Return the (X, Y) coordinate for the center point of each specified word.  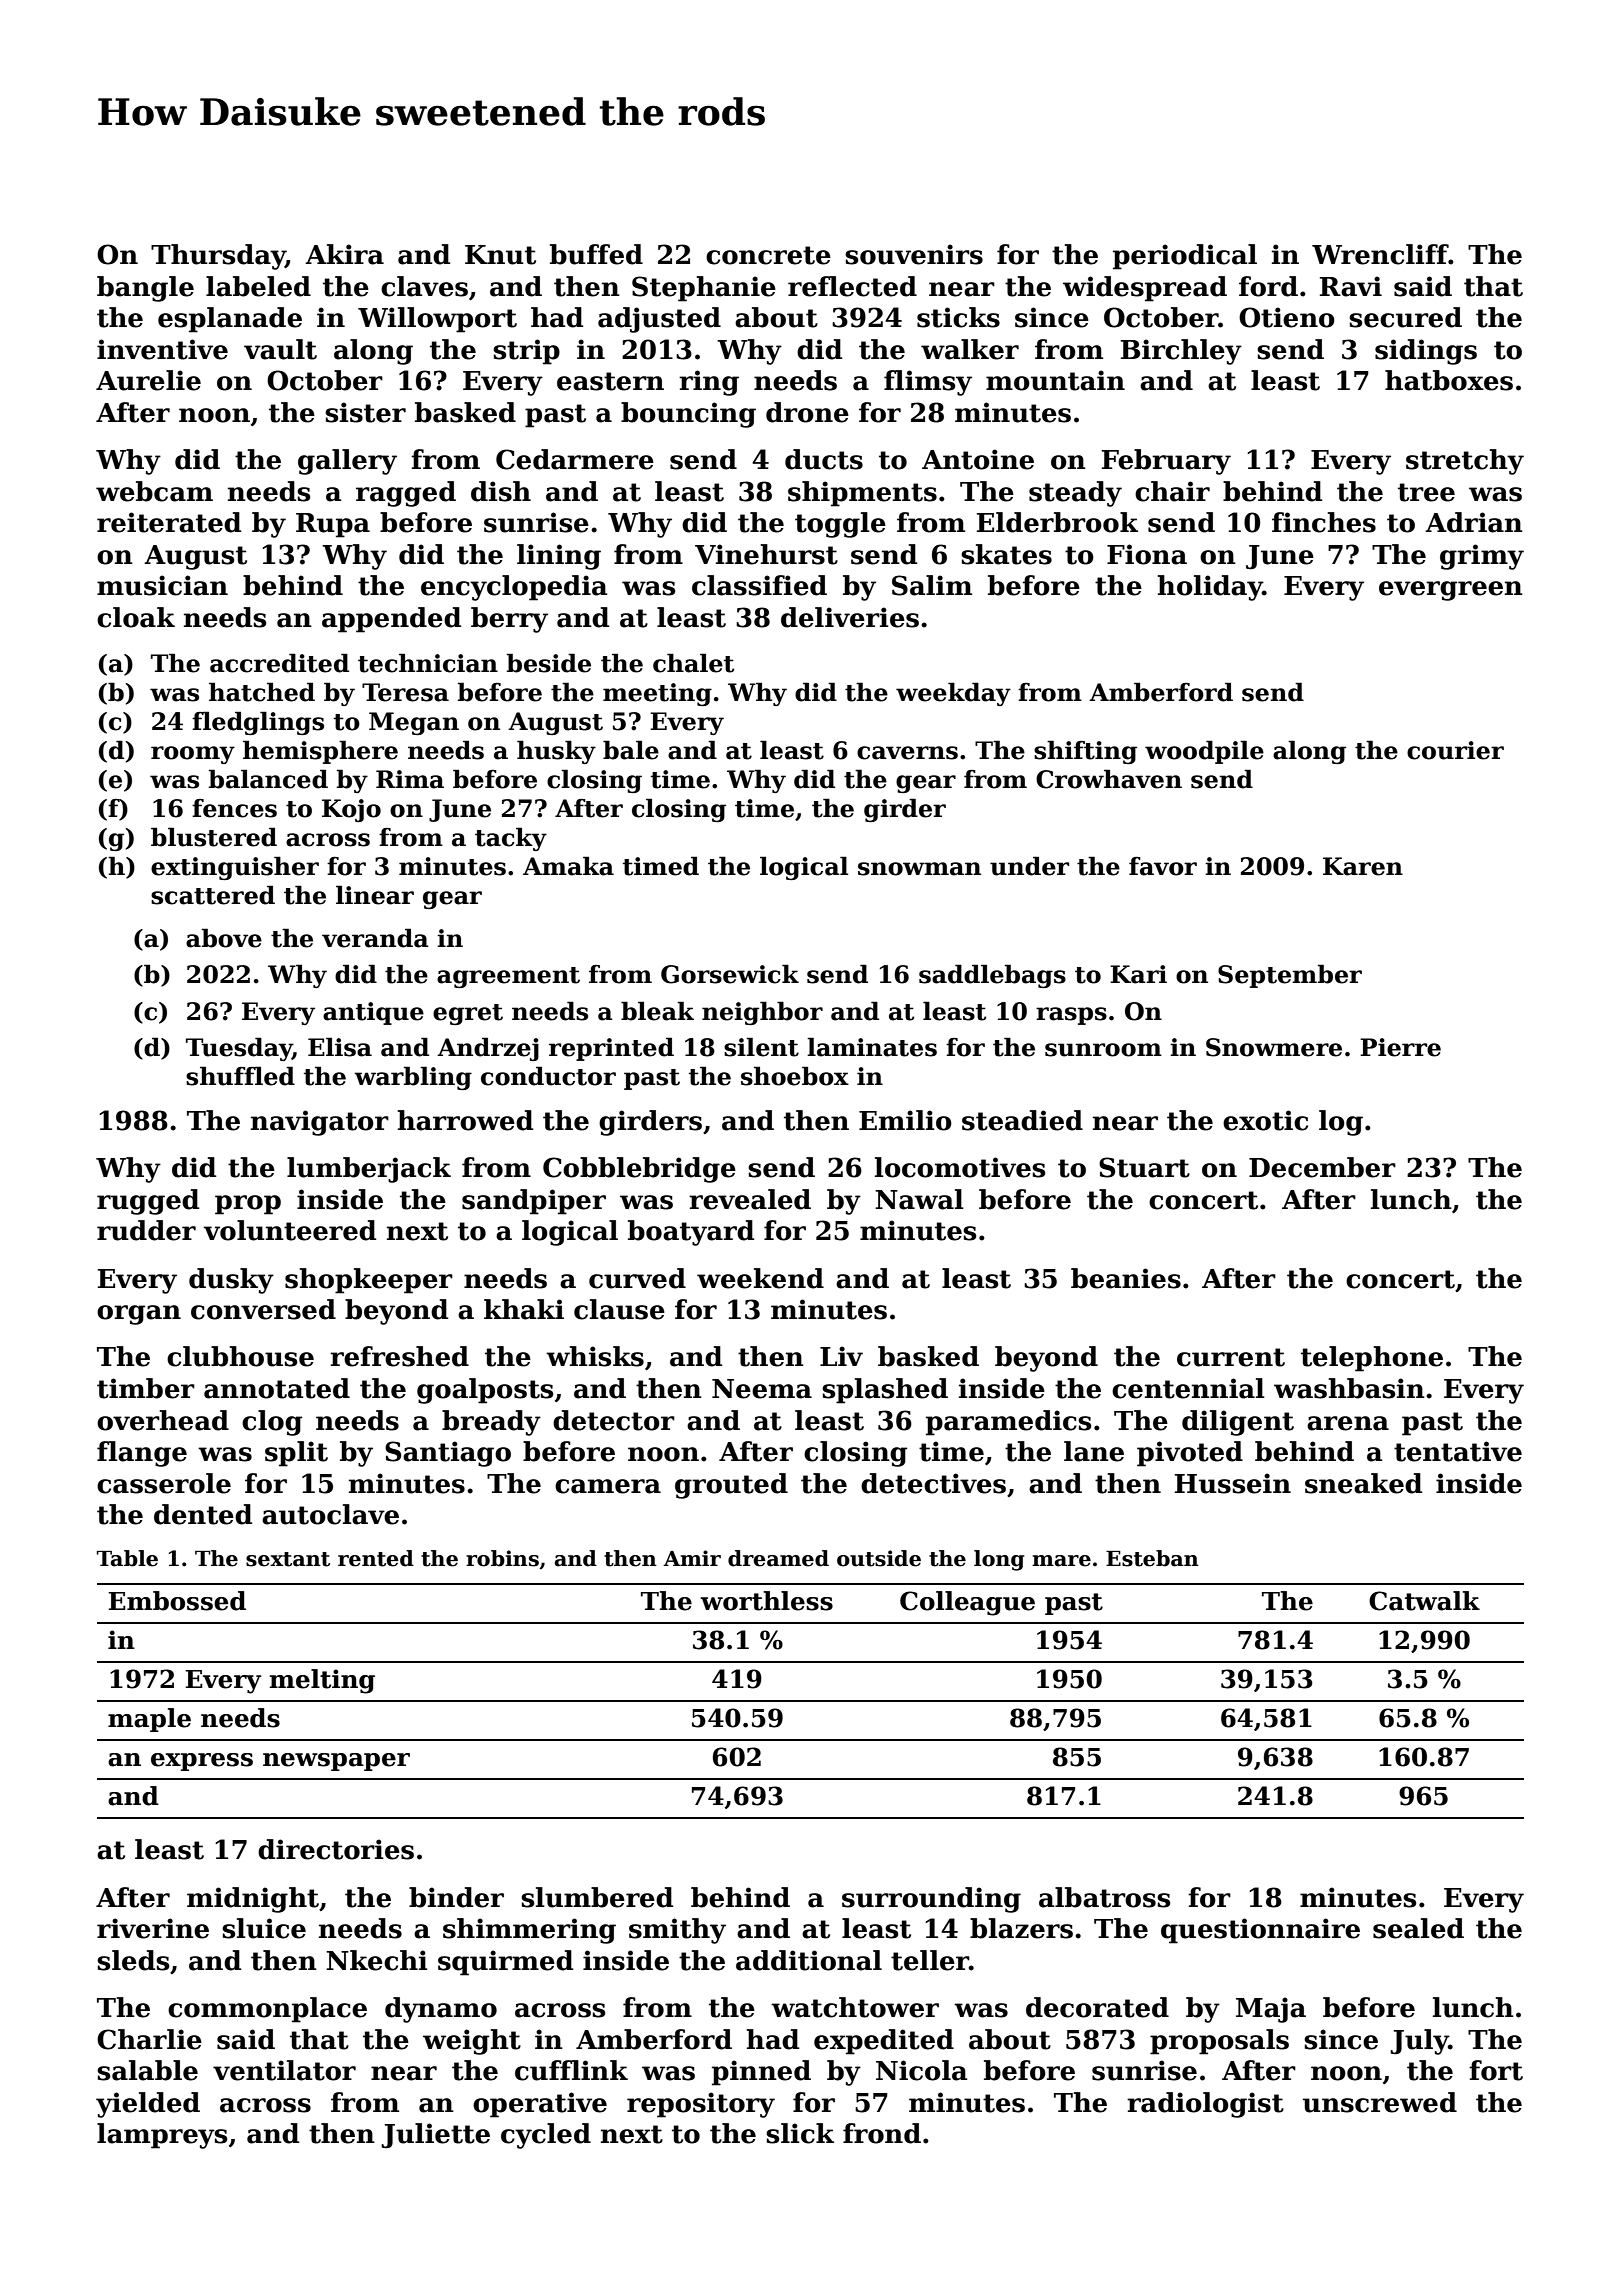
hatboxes (1449, 380)
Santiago (448, 1454)
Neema (762, 1389)
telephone (1372, 1359)
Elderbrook (1057, 522)
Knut (500, 255)
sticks (958, 317)
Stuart (1144, 1167)
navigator (320, 1123)
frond (882, 2133)
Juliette (435, 2136)
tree (1426, 492)
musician (162, 585)
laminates (872, 1047)
